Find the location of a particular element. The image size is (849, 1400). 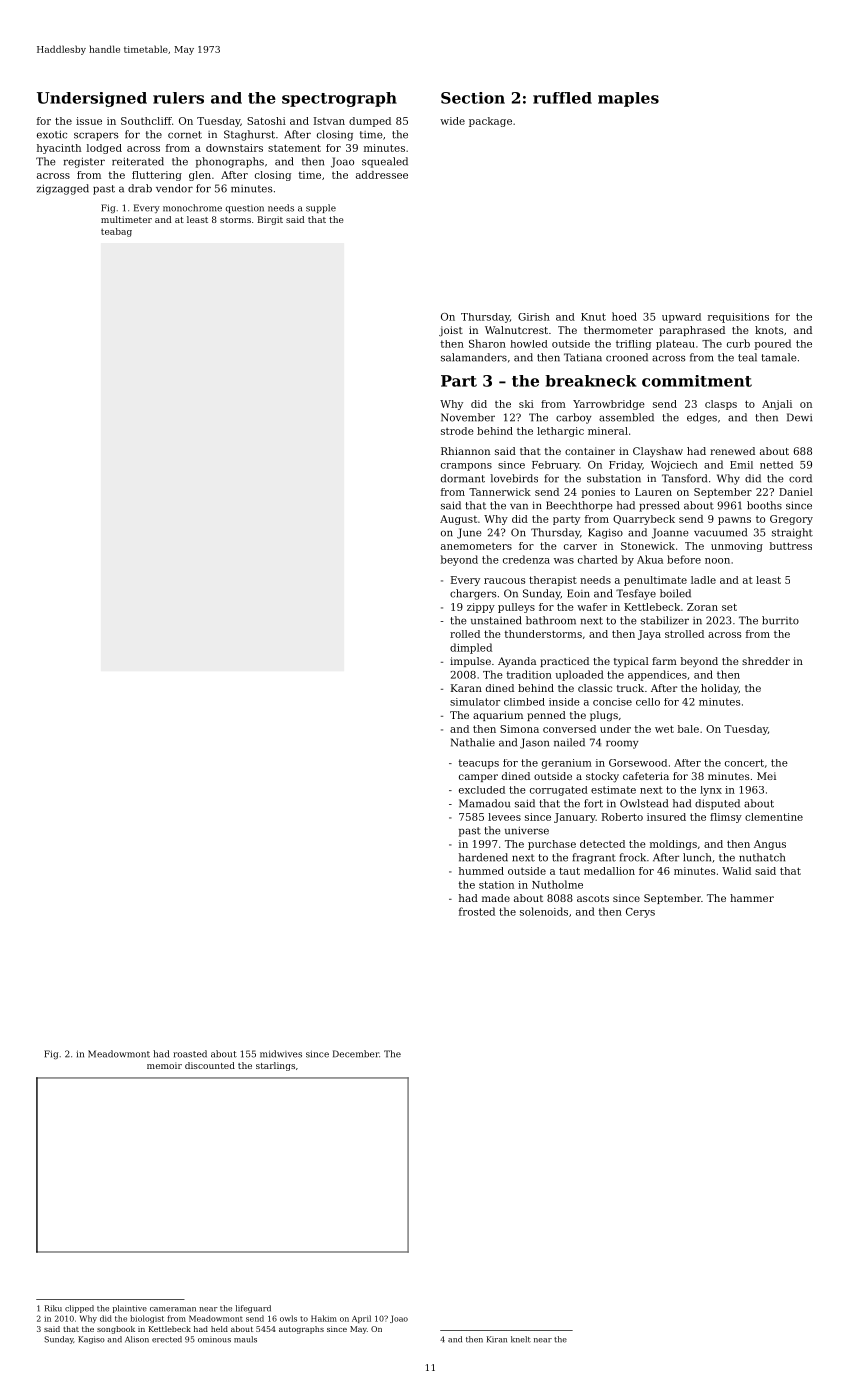

maples is located at coordinates (628, 99).
